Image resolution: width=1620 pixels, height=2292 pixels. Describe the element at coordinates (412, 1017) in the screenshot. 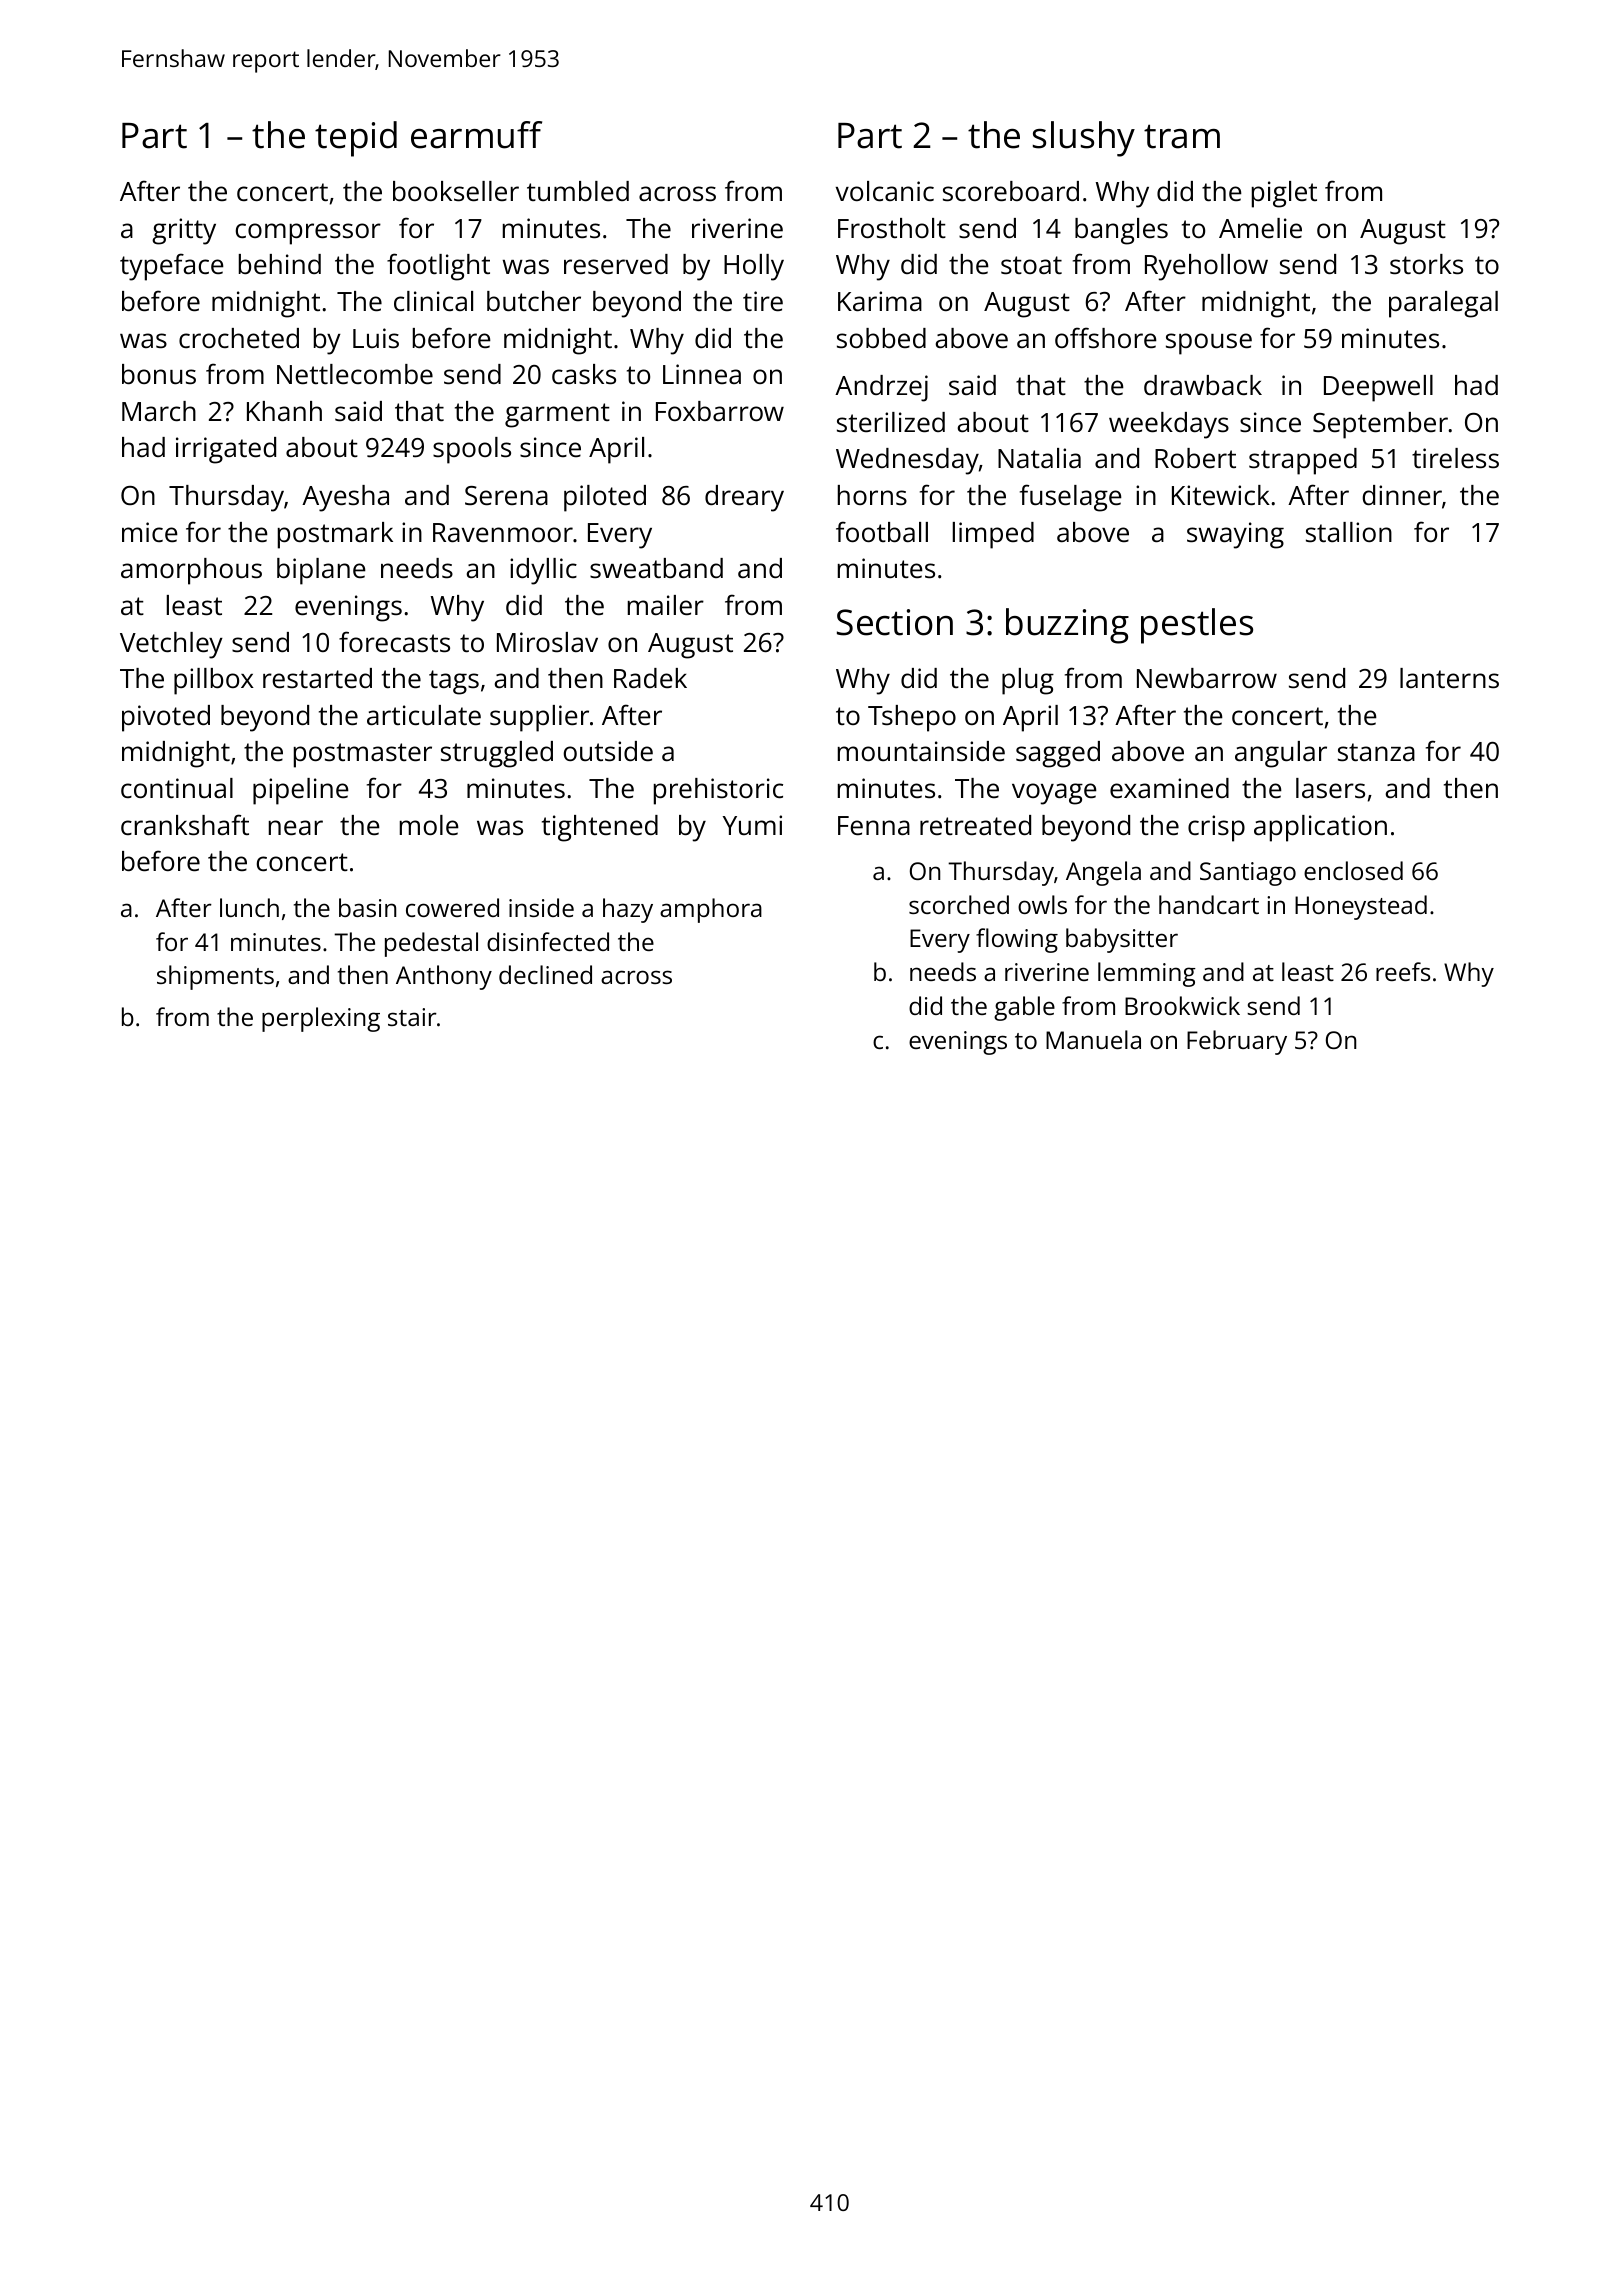

I see `stair` at that location.
